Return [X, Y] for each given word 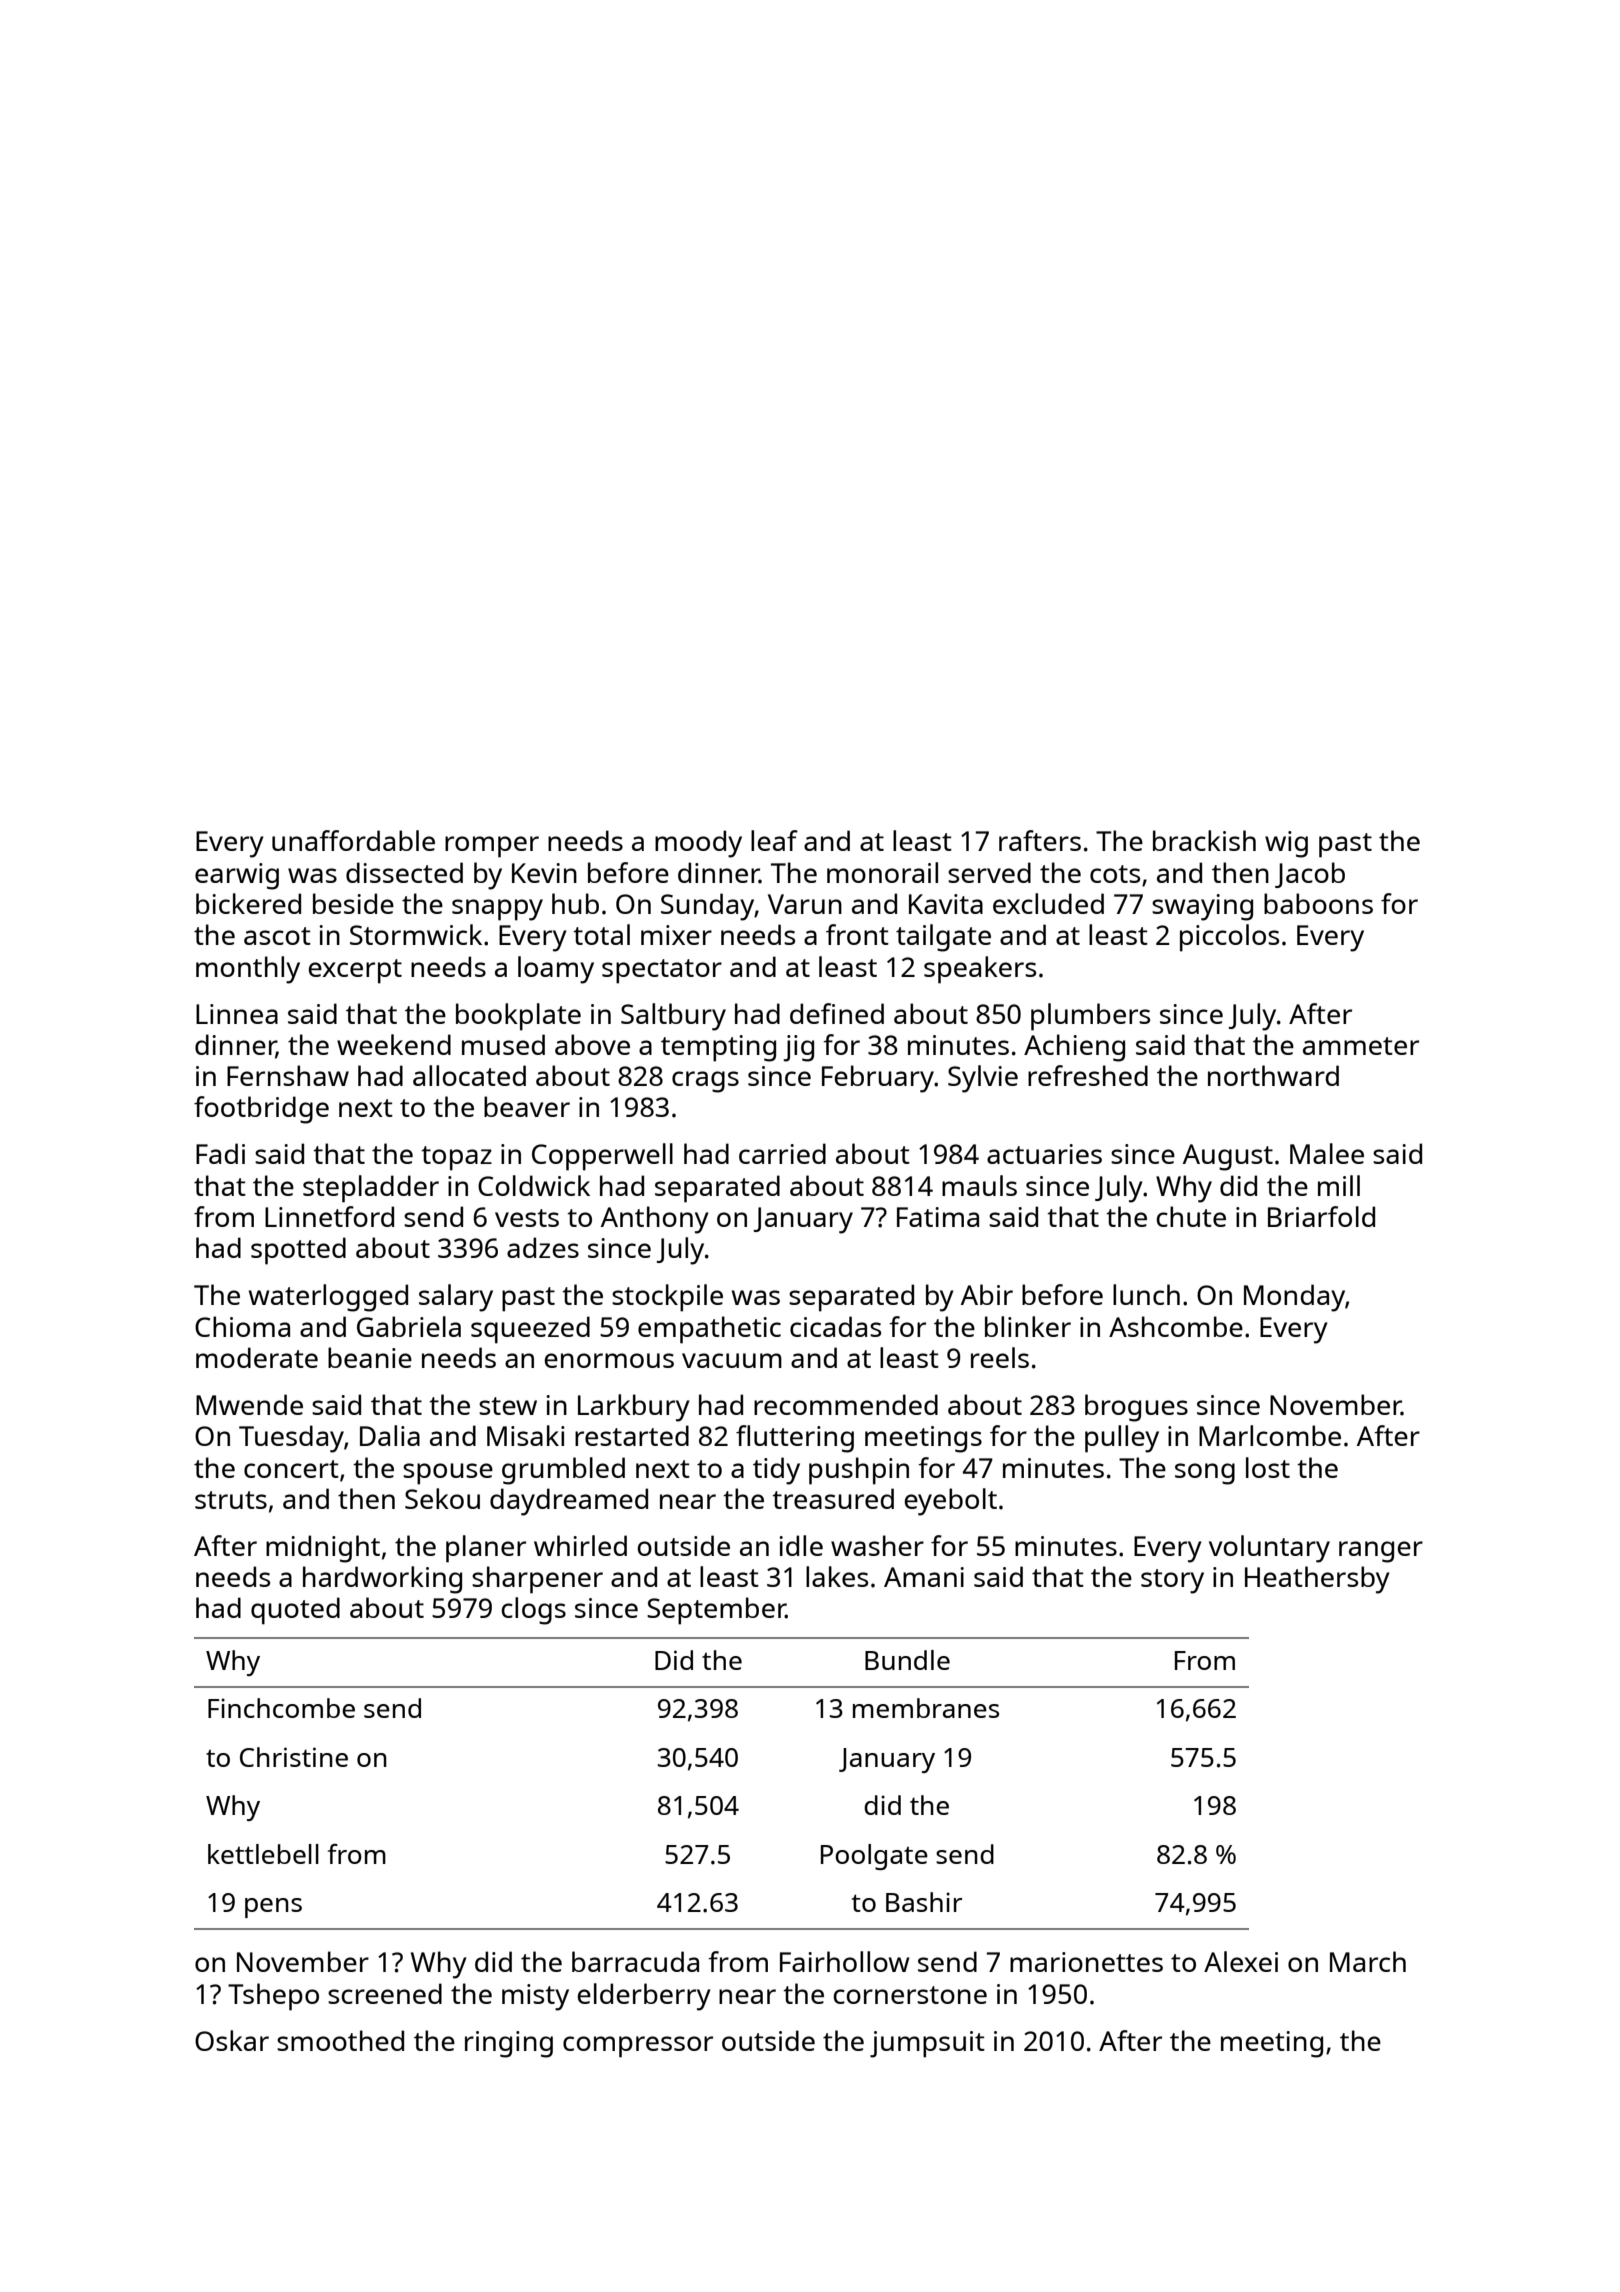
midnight [323, 1549]
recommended [846, 1404]
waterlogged [328, 1298]
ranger [1381, 1552]
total [601, 934]
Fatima [938, 1217]
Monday [1294, 1298]
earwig [237, 876]
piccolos [1229, 938]
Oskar [232, 2040]
